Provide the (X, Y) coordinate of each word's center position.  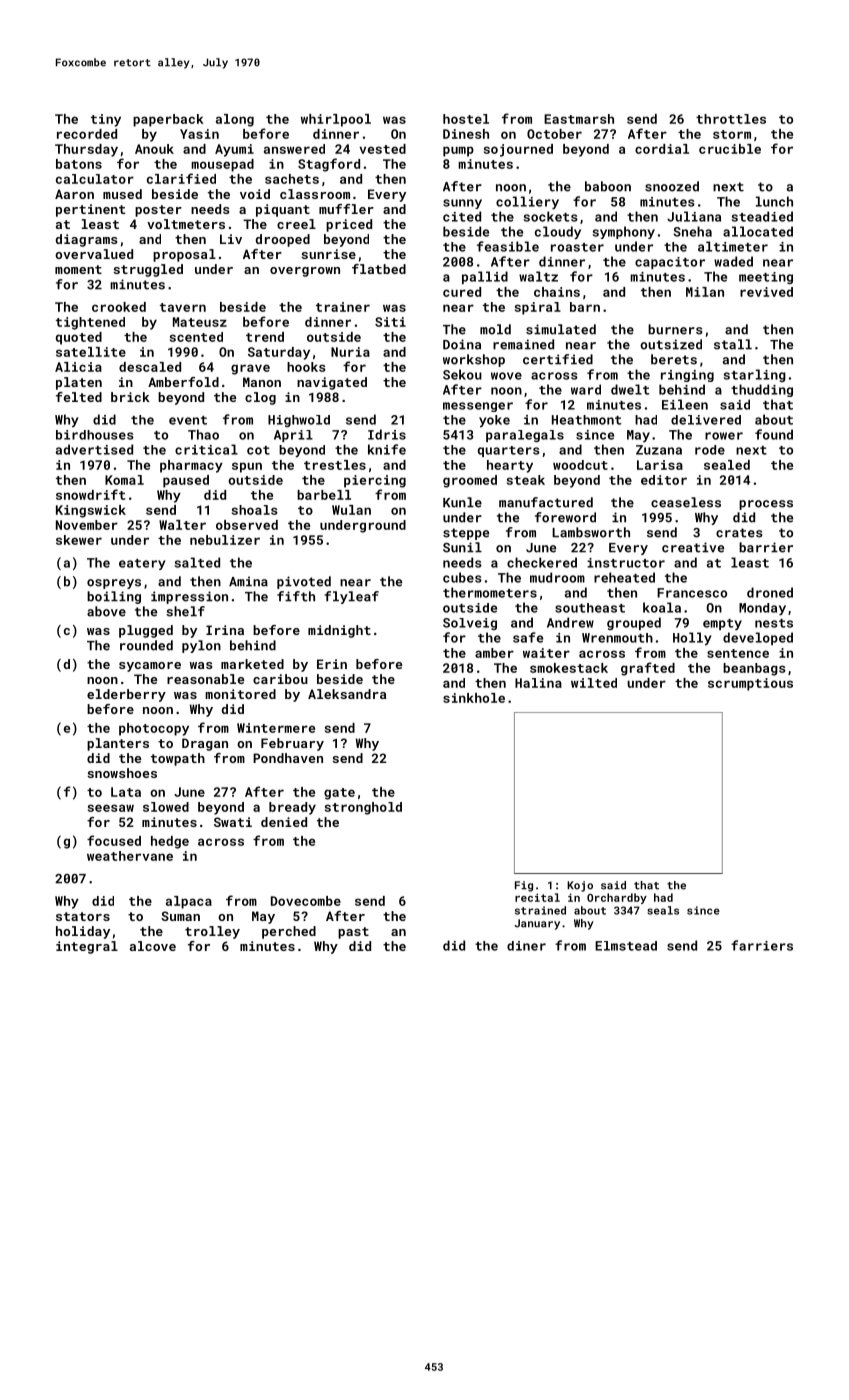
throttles (731, 119)
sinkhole (474, 698)
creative (693, 547)
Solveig (470, 624)
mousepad (222, 165)
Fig (524, 886)
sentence (738, 653)
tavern (183, 307)
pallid (485, 277)
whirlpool (336, 120)
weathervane (130, 856)
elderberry (126, 695)
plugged (146, 631)
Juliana (694, 216)
